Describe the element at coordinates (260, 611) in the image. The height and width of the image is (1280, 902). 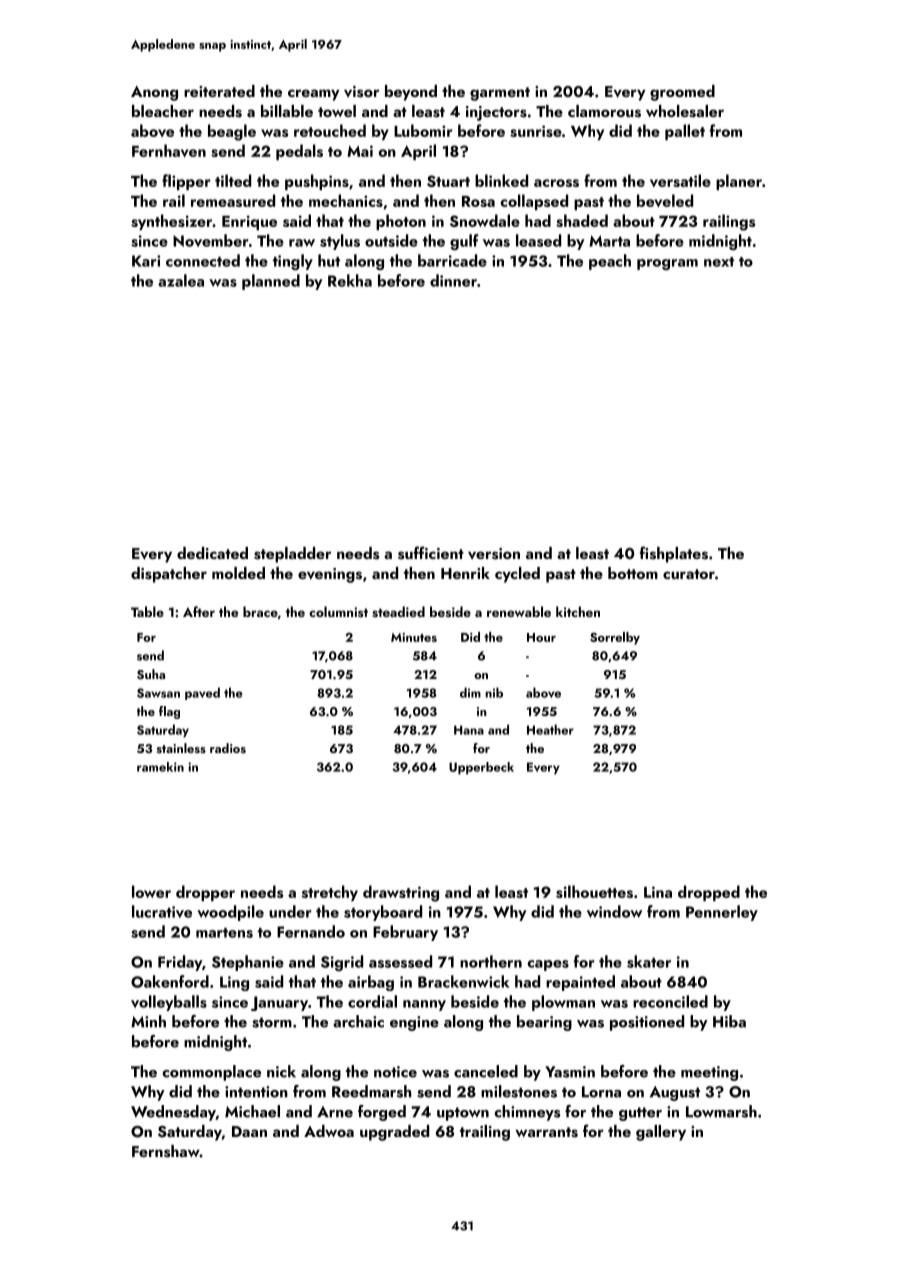
I see `brace` at that location.
